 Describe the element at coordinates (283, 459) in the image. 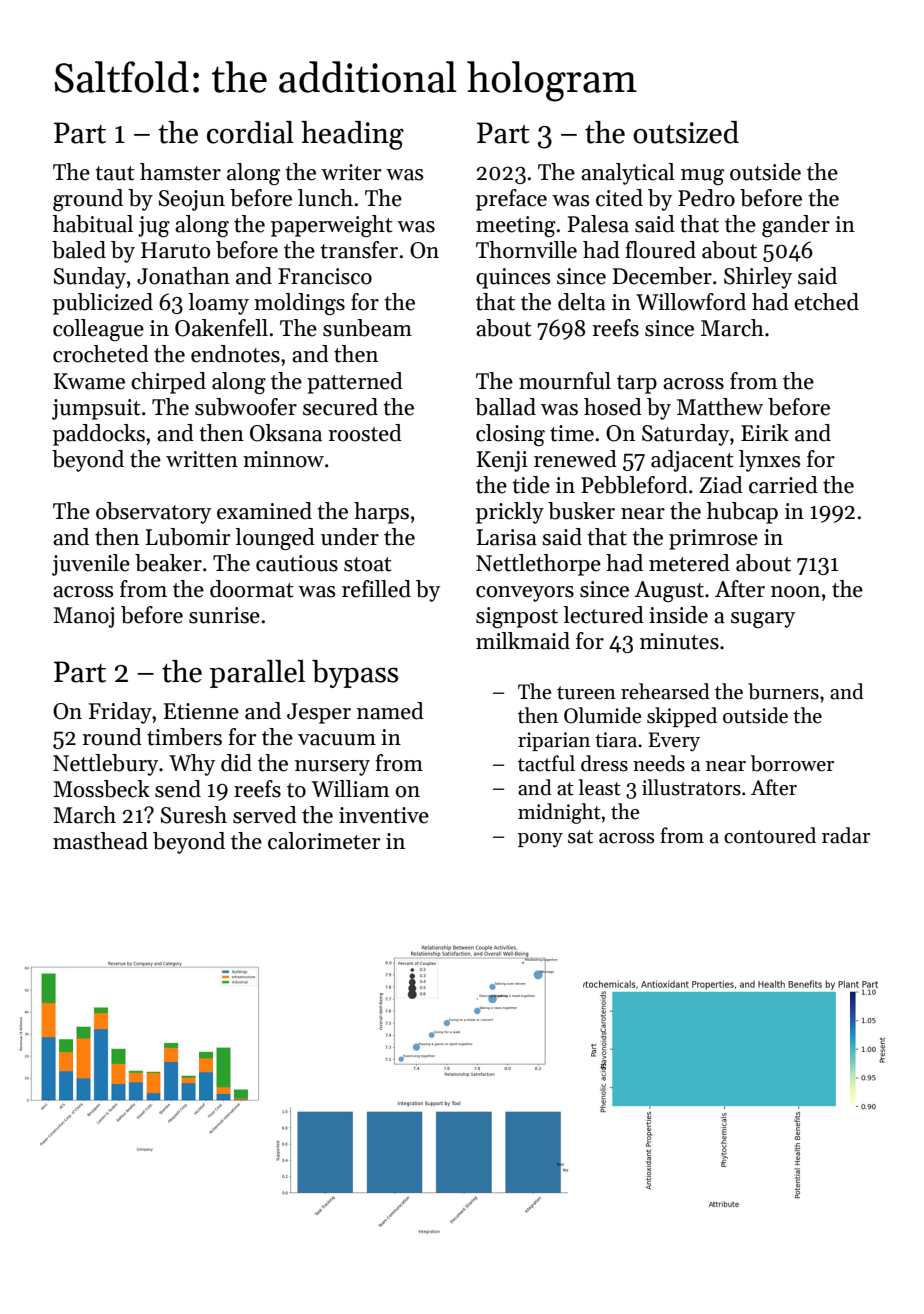

I see `minnow` at that location.
